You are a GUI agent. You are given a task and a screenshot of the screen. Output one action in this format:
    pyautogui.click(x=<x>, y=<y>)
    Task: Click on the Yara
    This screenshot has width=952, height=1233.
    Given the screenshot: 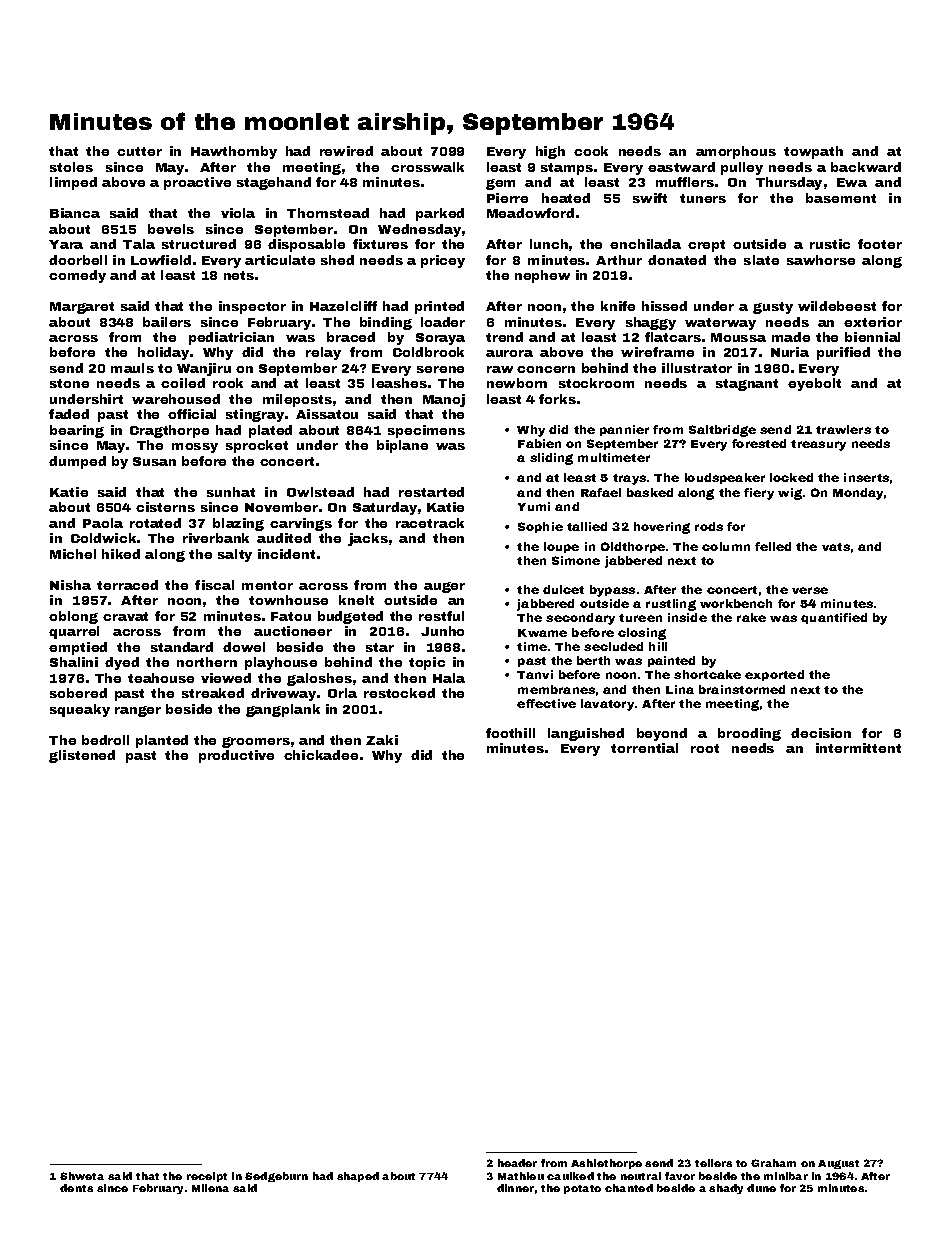 What is the action you would take?
    pyautogui.click(x=66, y=244)
